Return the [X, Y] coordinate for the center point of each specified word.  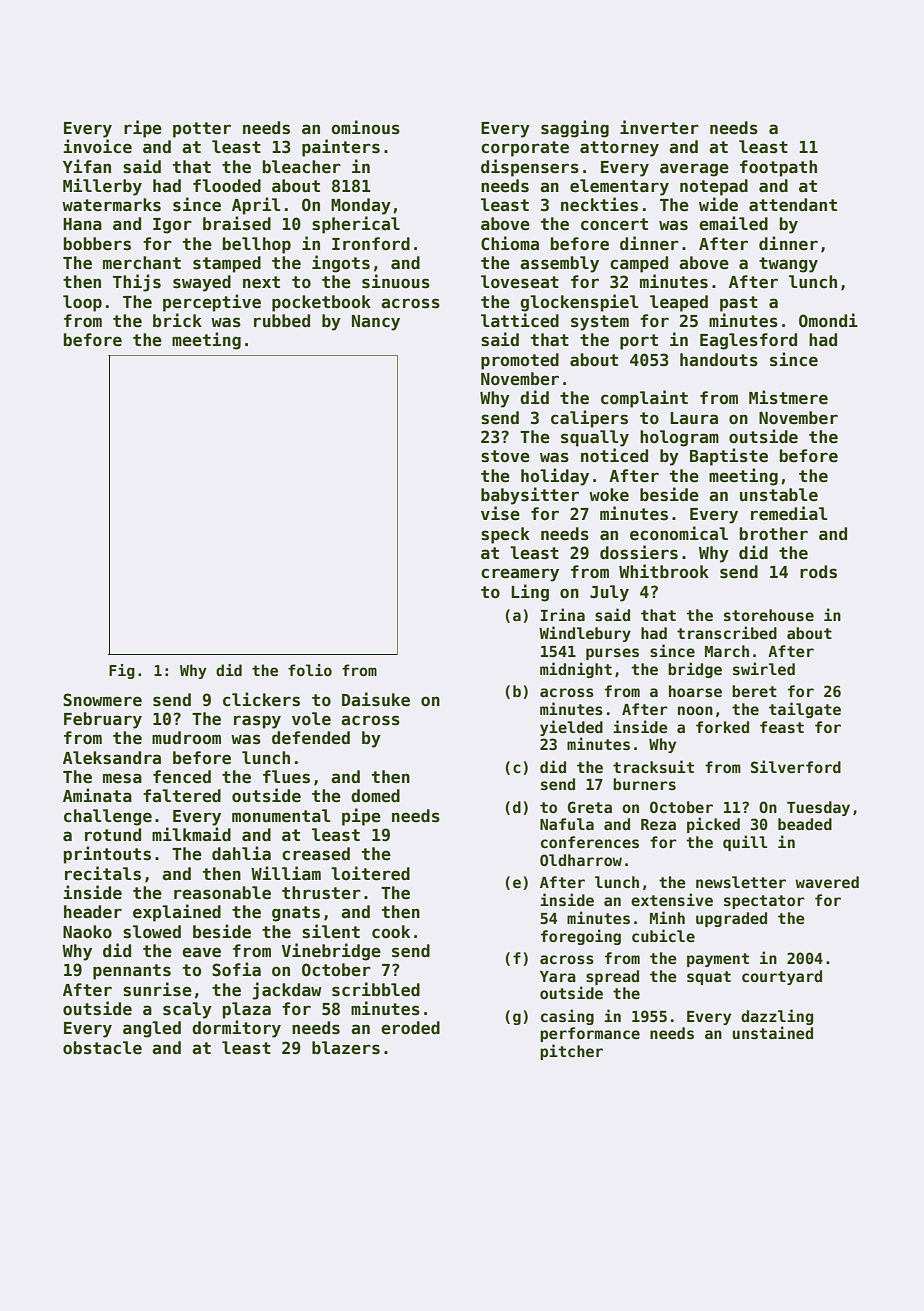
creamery [520, 575]
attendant [793, 205]
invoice [97, 146]
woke [609, 495]
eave [201, 952]
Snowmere [102, 700]
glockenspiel [579, 303]
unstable [779, 495]
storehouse [769, 615]
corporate [525, 149]
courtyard [782, 977]
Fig [122, 671]
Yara [558, 976]
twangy [788, 265]
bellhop [257, 245]
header [93, 912]
